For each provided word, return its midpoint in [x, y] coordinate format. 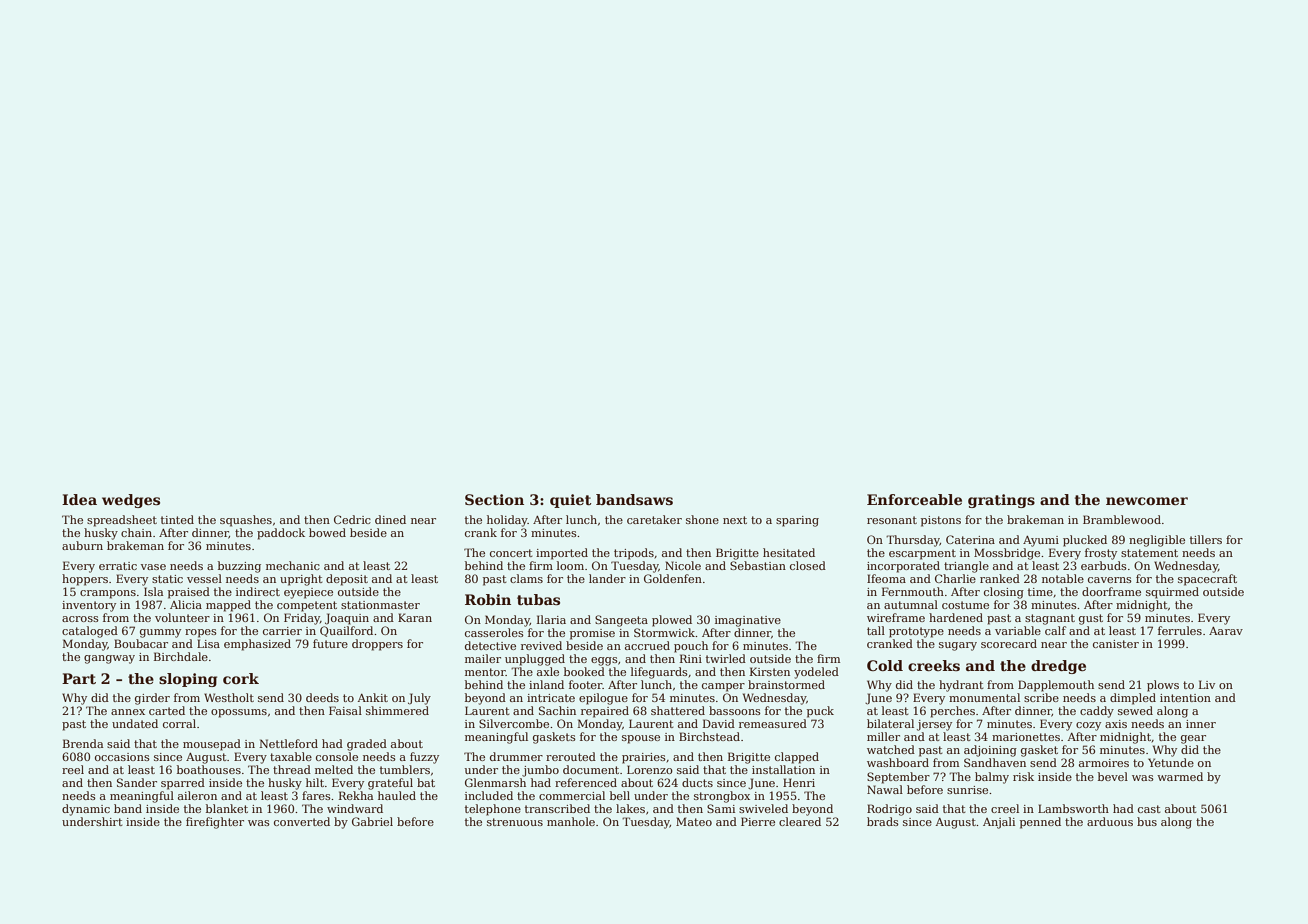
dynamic [86, 810]
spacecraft [1207, 580]
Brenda [83, 743]
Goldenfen [673, 578]
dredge [1058, 667]
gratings [1001, 501]
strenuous [515, 822]
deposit [347, 580]
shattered [678, 710]
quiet [570, 501]
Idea [79, 499]
